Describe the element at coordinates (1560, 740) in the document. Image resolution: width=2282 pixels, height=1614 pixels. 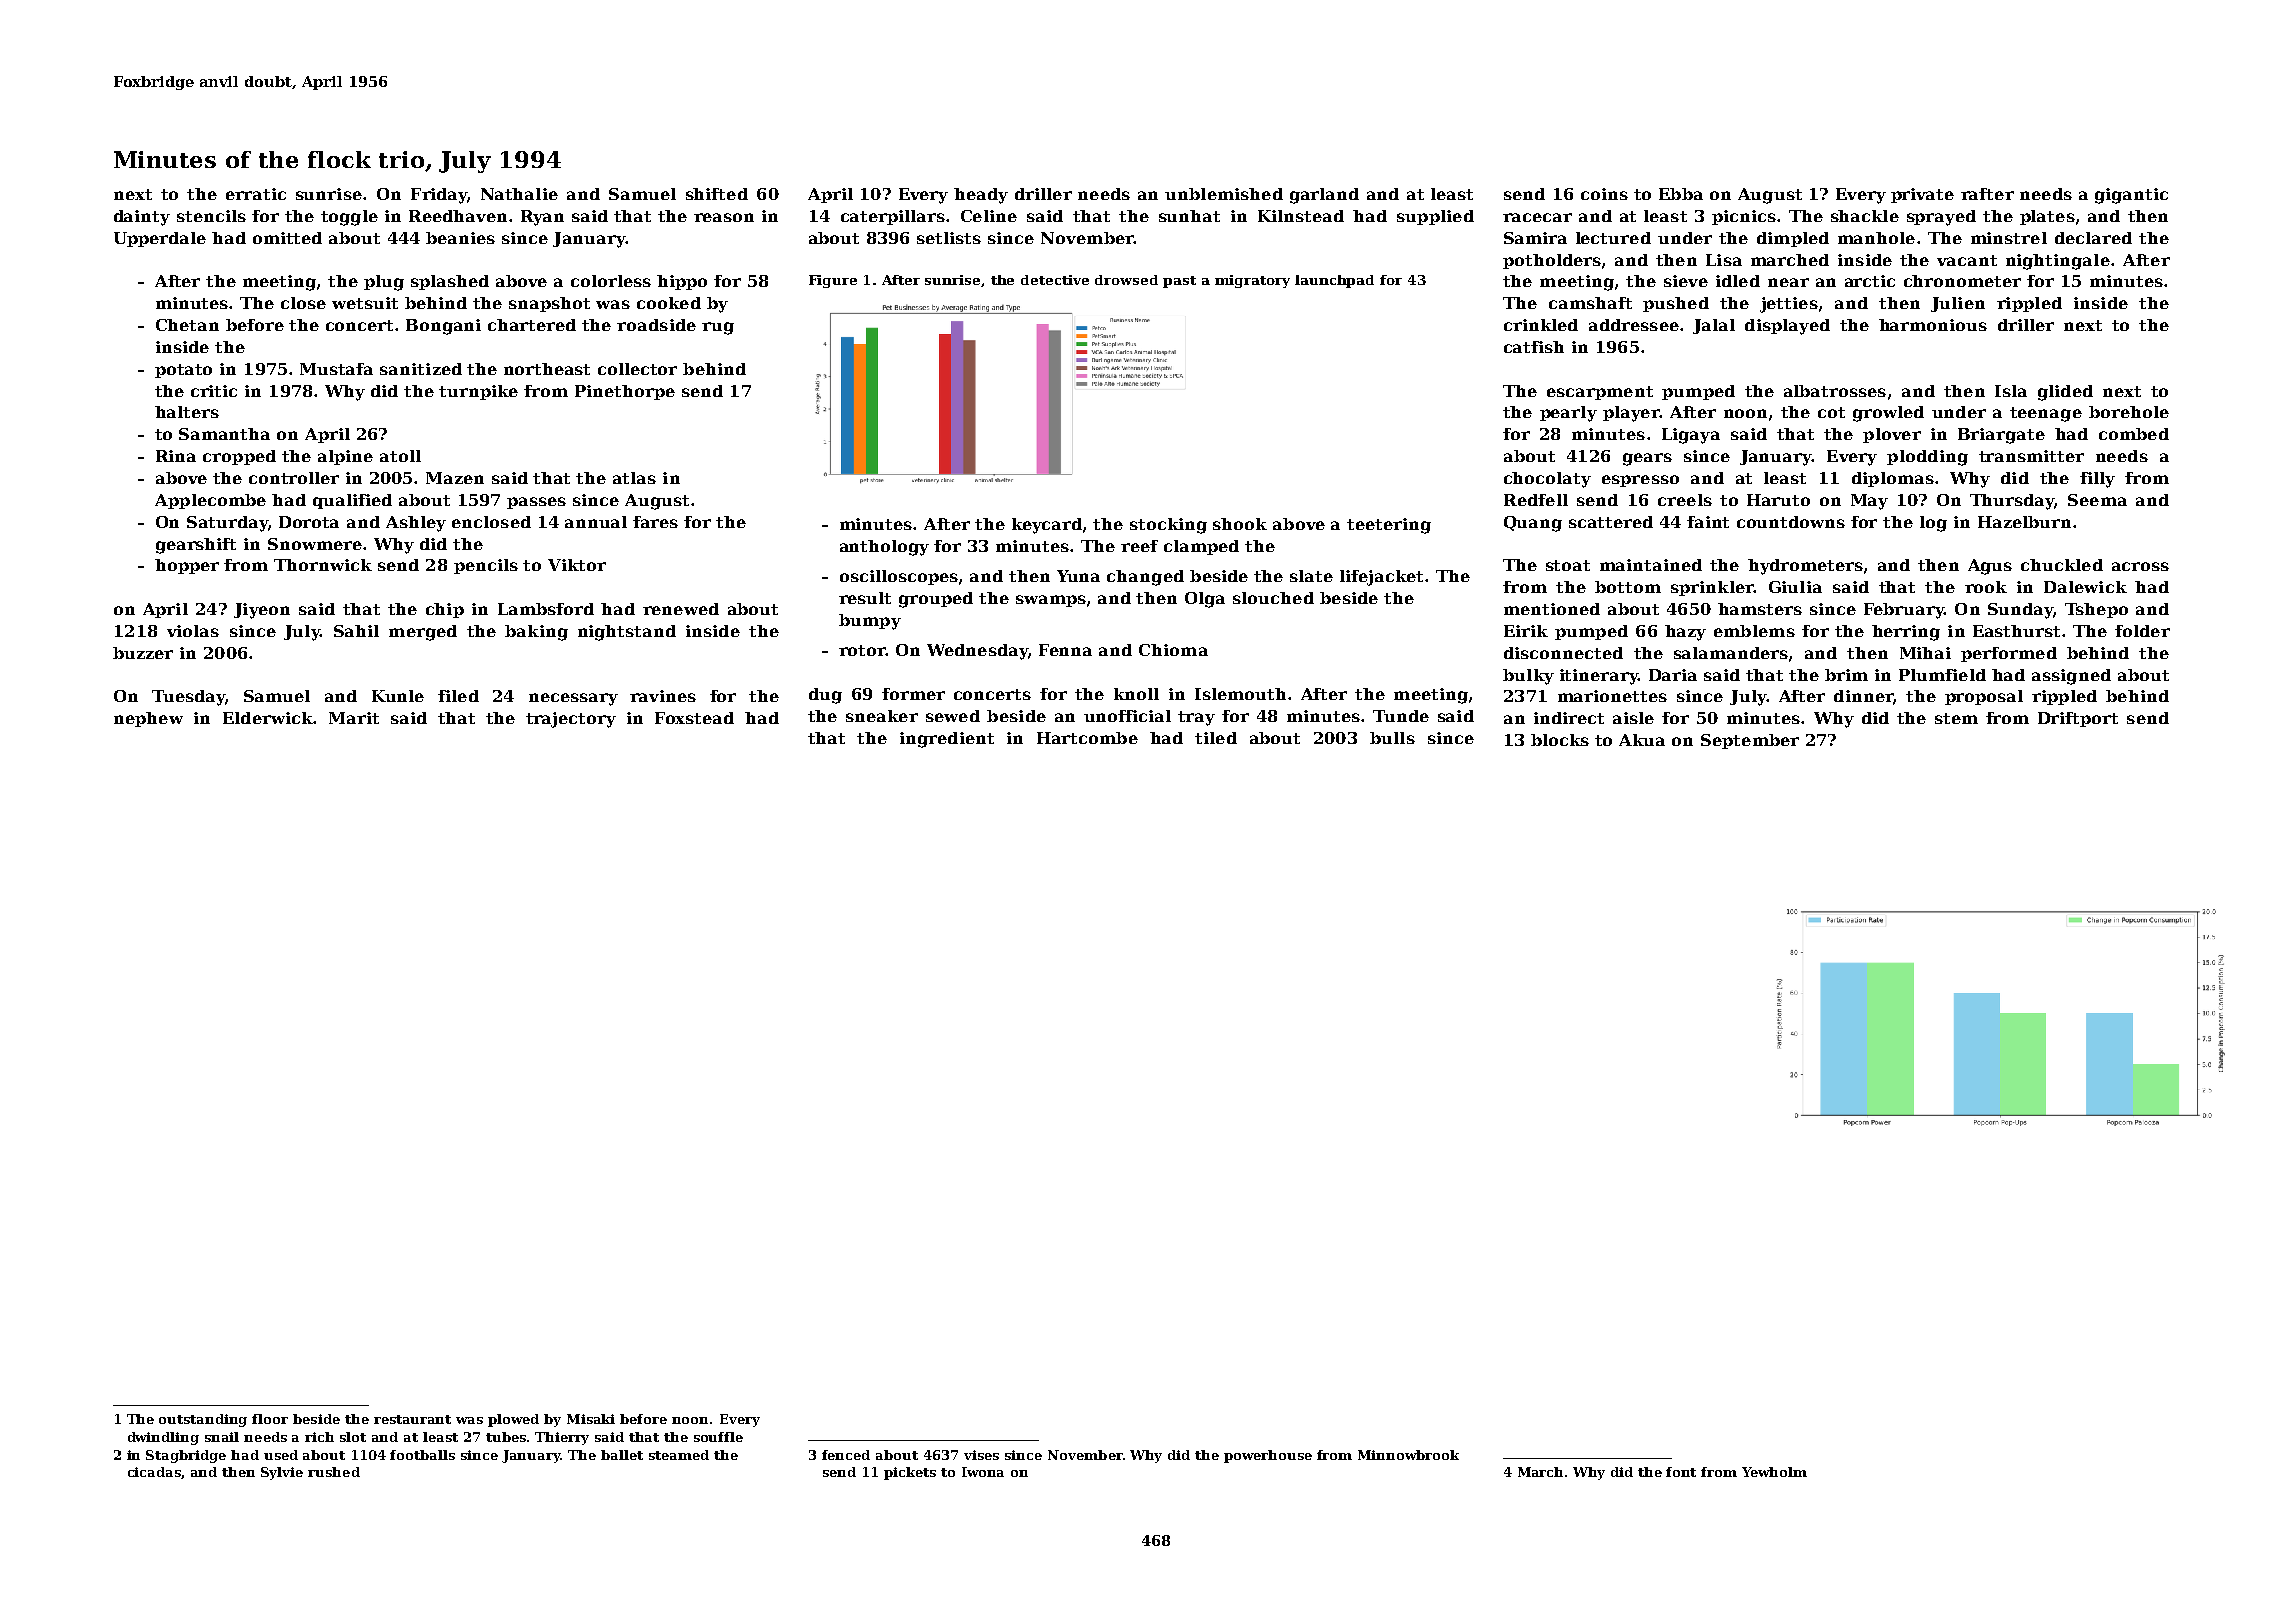
I see `blocks` at that location.
